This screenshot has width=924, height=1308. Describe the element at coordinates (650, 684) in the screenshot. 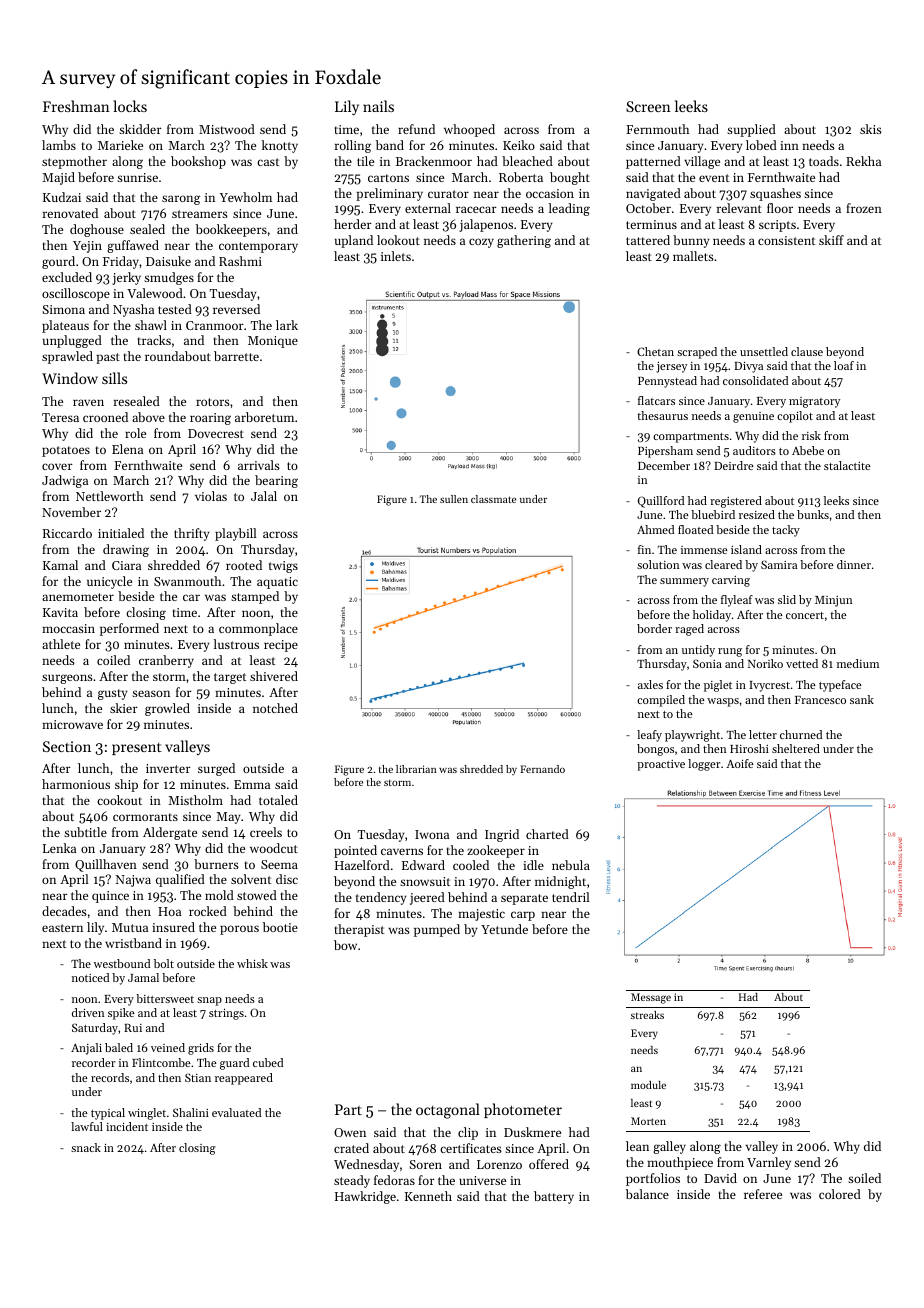

I see `axles` at that location.
